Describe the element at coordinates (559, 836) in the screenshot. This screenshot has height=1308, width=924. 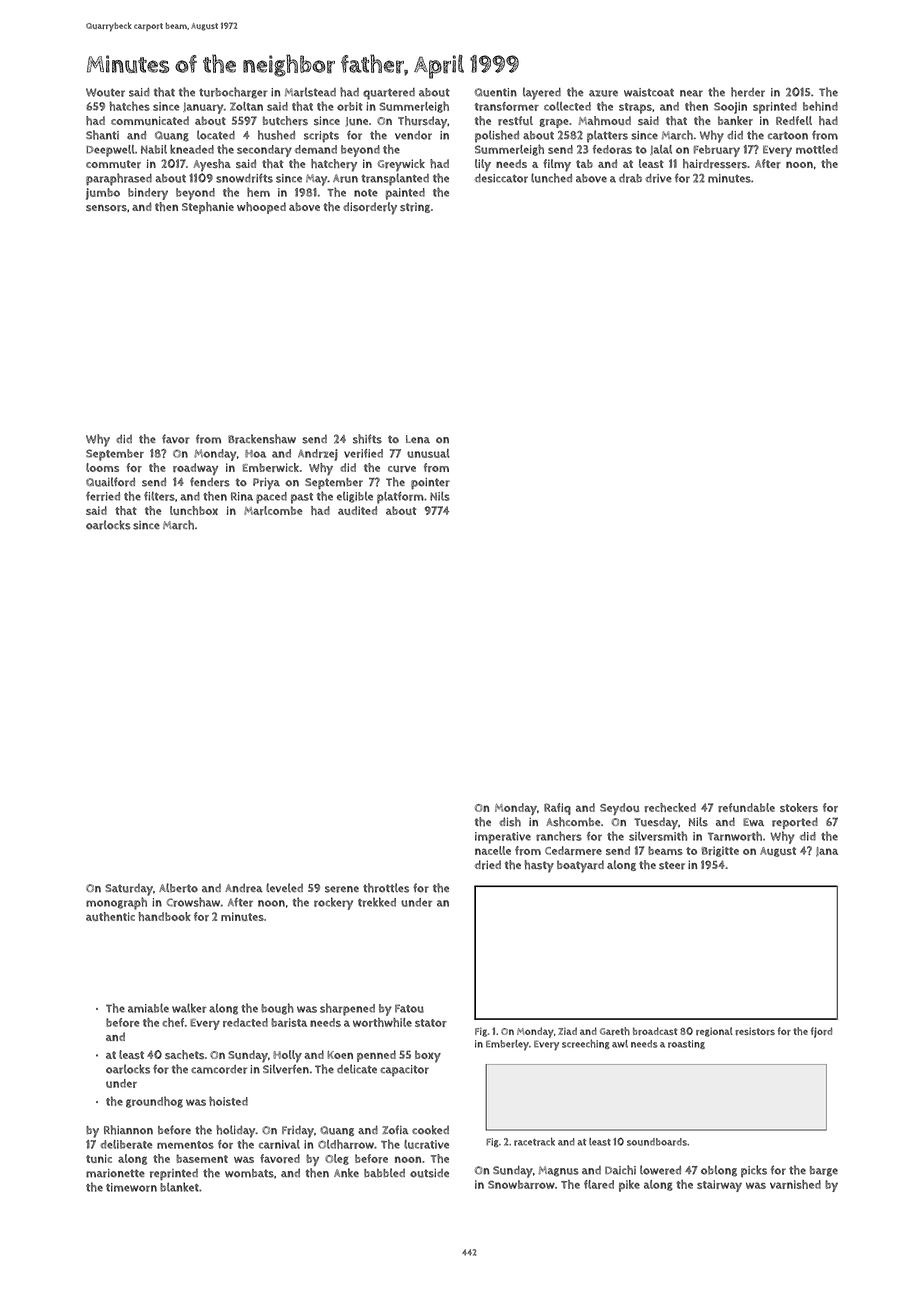
I see `ranchers` at that location.
